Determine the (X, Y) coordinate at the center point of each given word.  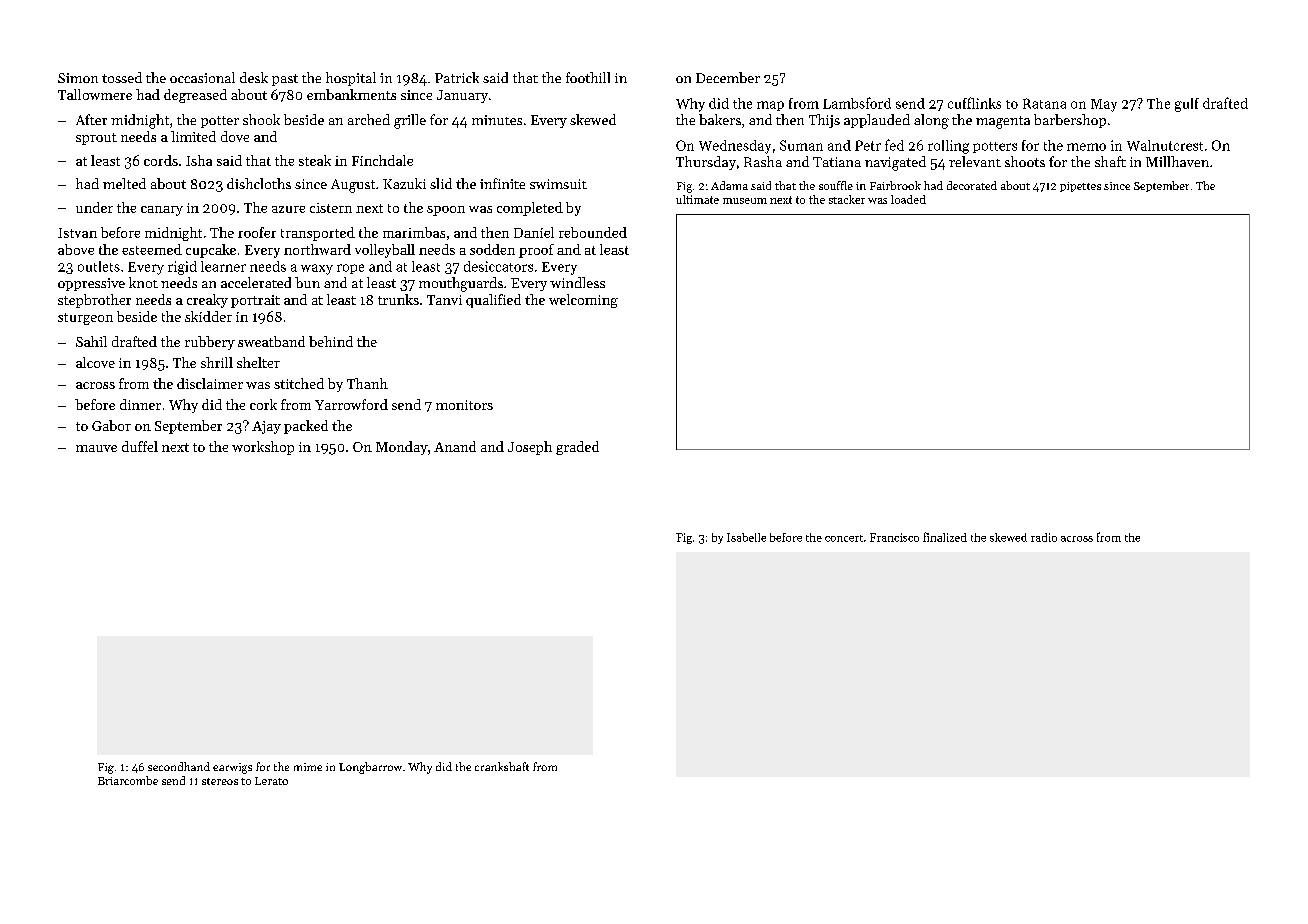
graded (577, 448)
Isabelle (746, 537)
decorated (972, 185)
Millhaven (1177, 161)
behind (331, 341)
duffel (140, 446)
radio (1044, 537)
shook (261, 119)
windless (577, 282)
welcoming (583, 301)
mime (308, 767)
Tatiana (837, 162)
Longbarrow (370, 768)
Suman (801, 145)
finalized (945, 537)
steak (315, 160)
